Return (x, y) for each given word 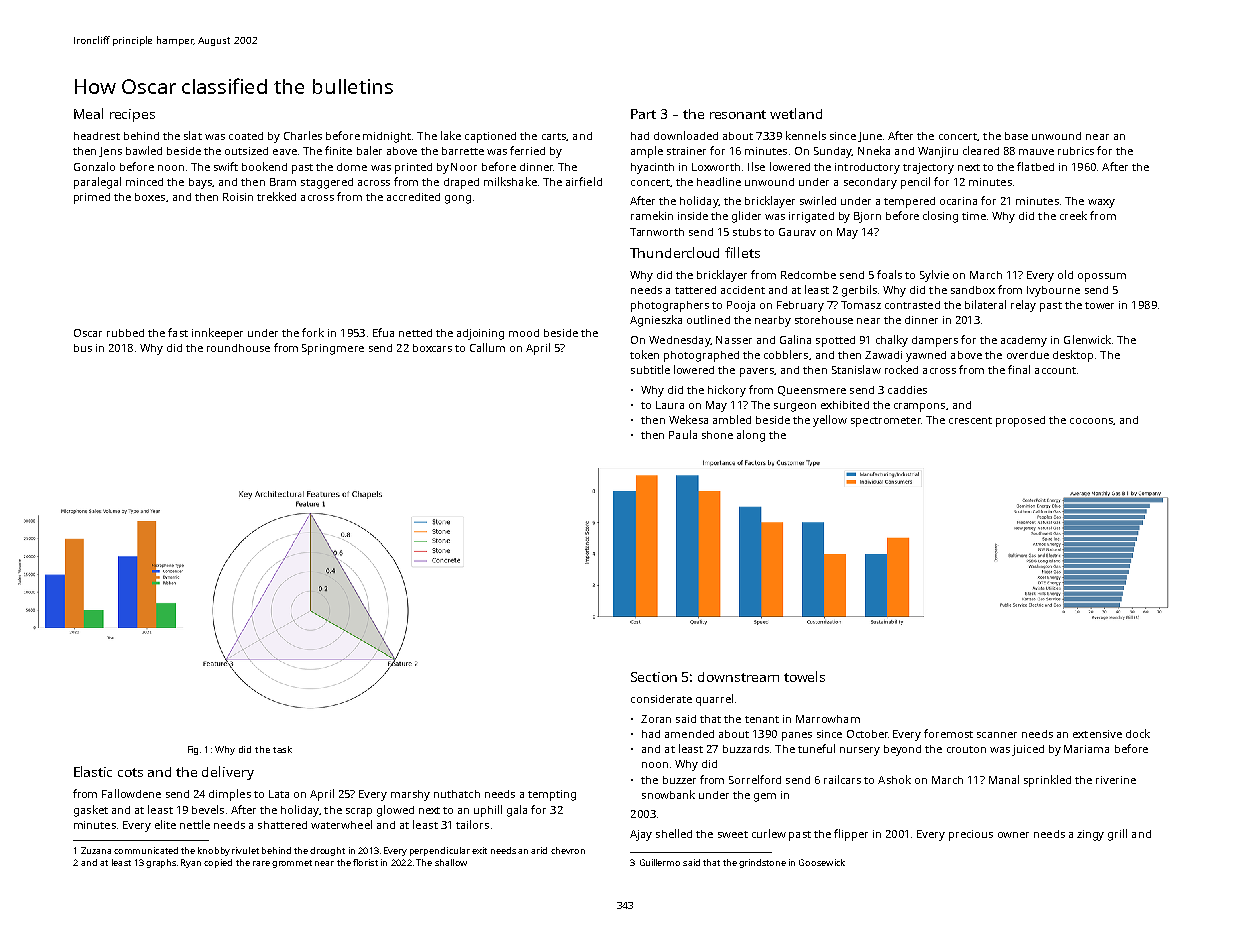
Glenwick (1087, 339)
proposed (1020, 421)
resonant (738, 114)
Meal (88, 113)
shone (717, 435)
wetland (796, 113)
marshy (410, 795)
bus (83, 348)
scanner (997, 735)
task (282, 749)
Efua (383, 332)
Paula (683, 434)
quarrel (714, 700)
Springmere (333, 349)
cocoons (1091, 421)
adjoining (480, 334)
